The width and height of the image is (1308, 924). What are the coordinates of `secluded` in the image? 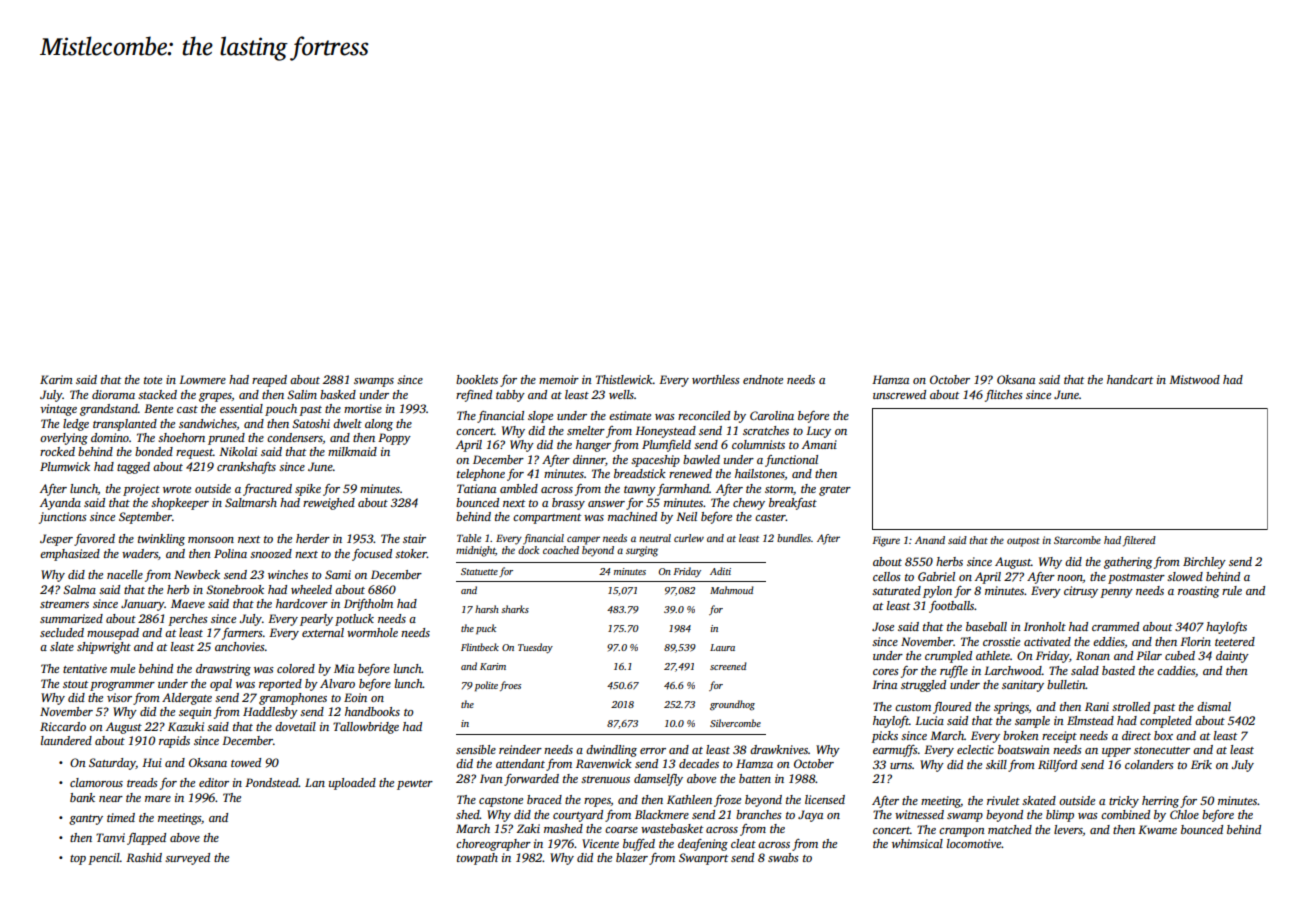 It's located at (62, 632).
